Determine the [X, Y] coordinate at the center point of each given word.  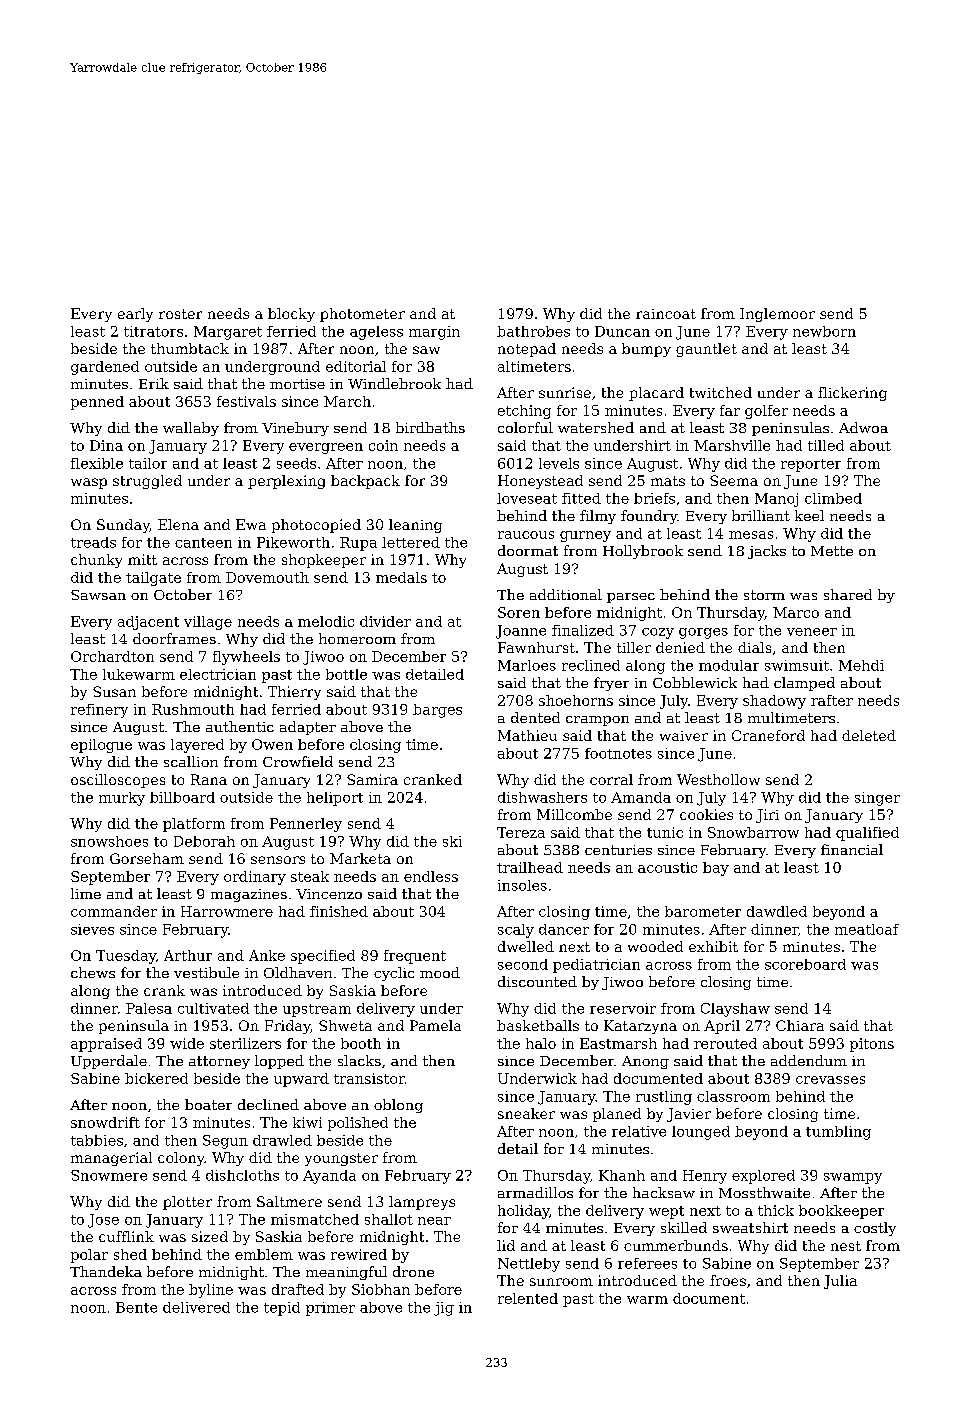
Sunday [123, 526]
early [135, 315]
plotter [187, 1203]
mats [668, 481]
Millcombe [574, 814]
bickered [156, 1078]
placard [656, 394]
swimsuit [797, 665]
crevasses [830, 1080]
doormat [528, 550]
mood [440, 972]
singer [877, 799]
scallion [191, 761]
